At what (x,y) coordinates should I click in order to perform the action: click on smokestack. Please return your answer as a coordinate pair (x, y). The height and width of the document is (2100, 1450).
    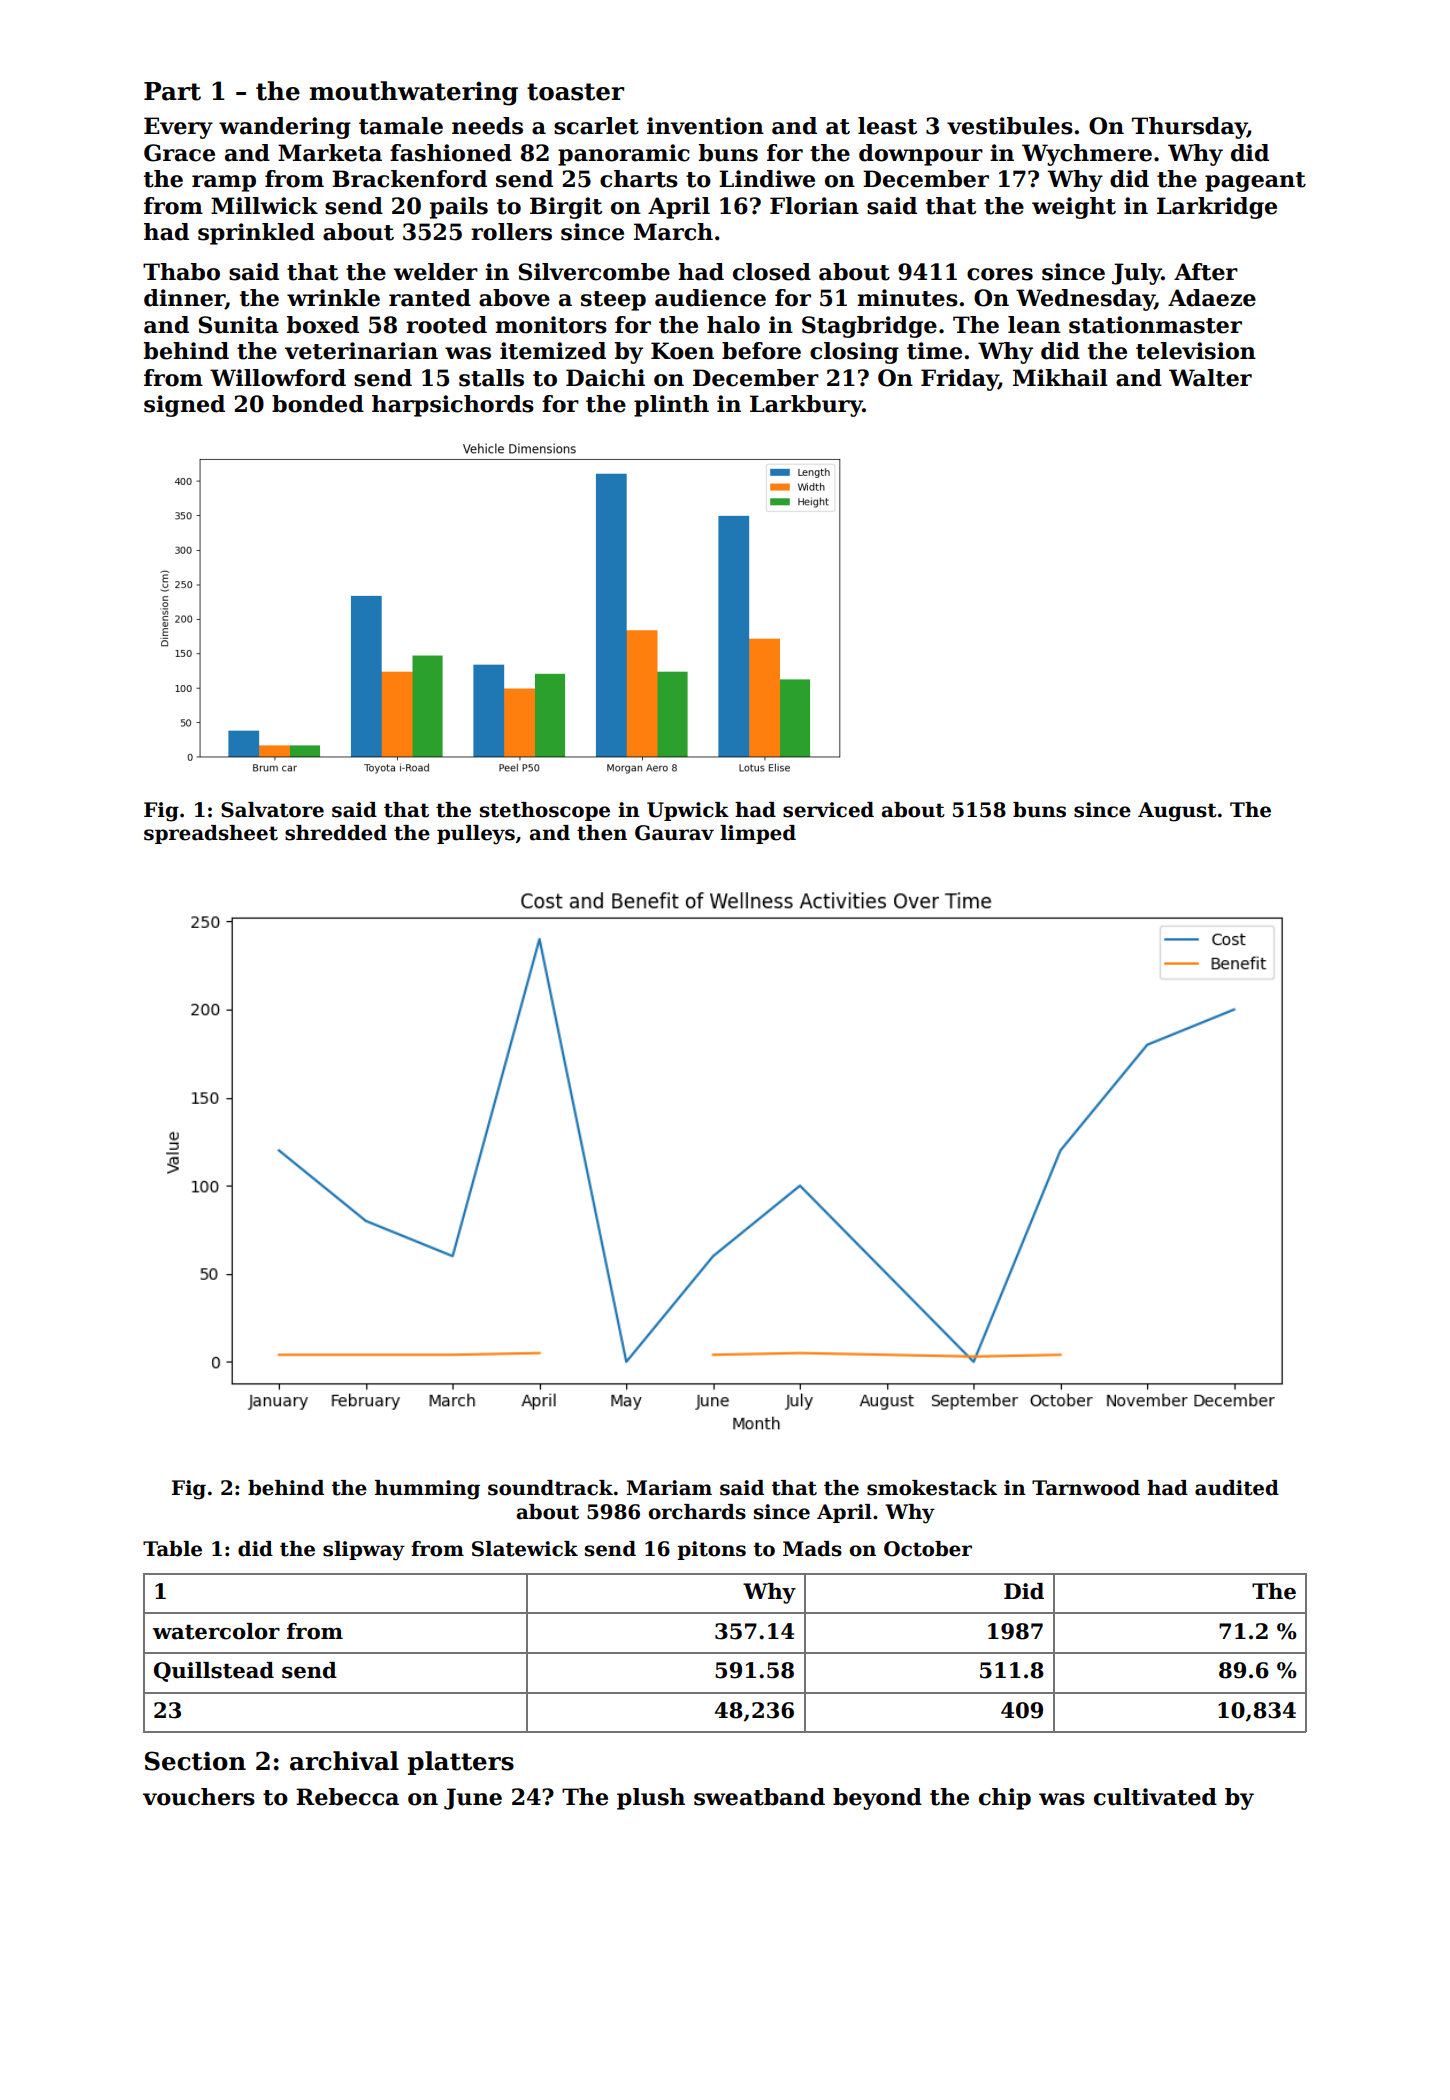
    Looking at the image, I should click on (932, 1488).
